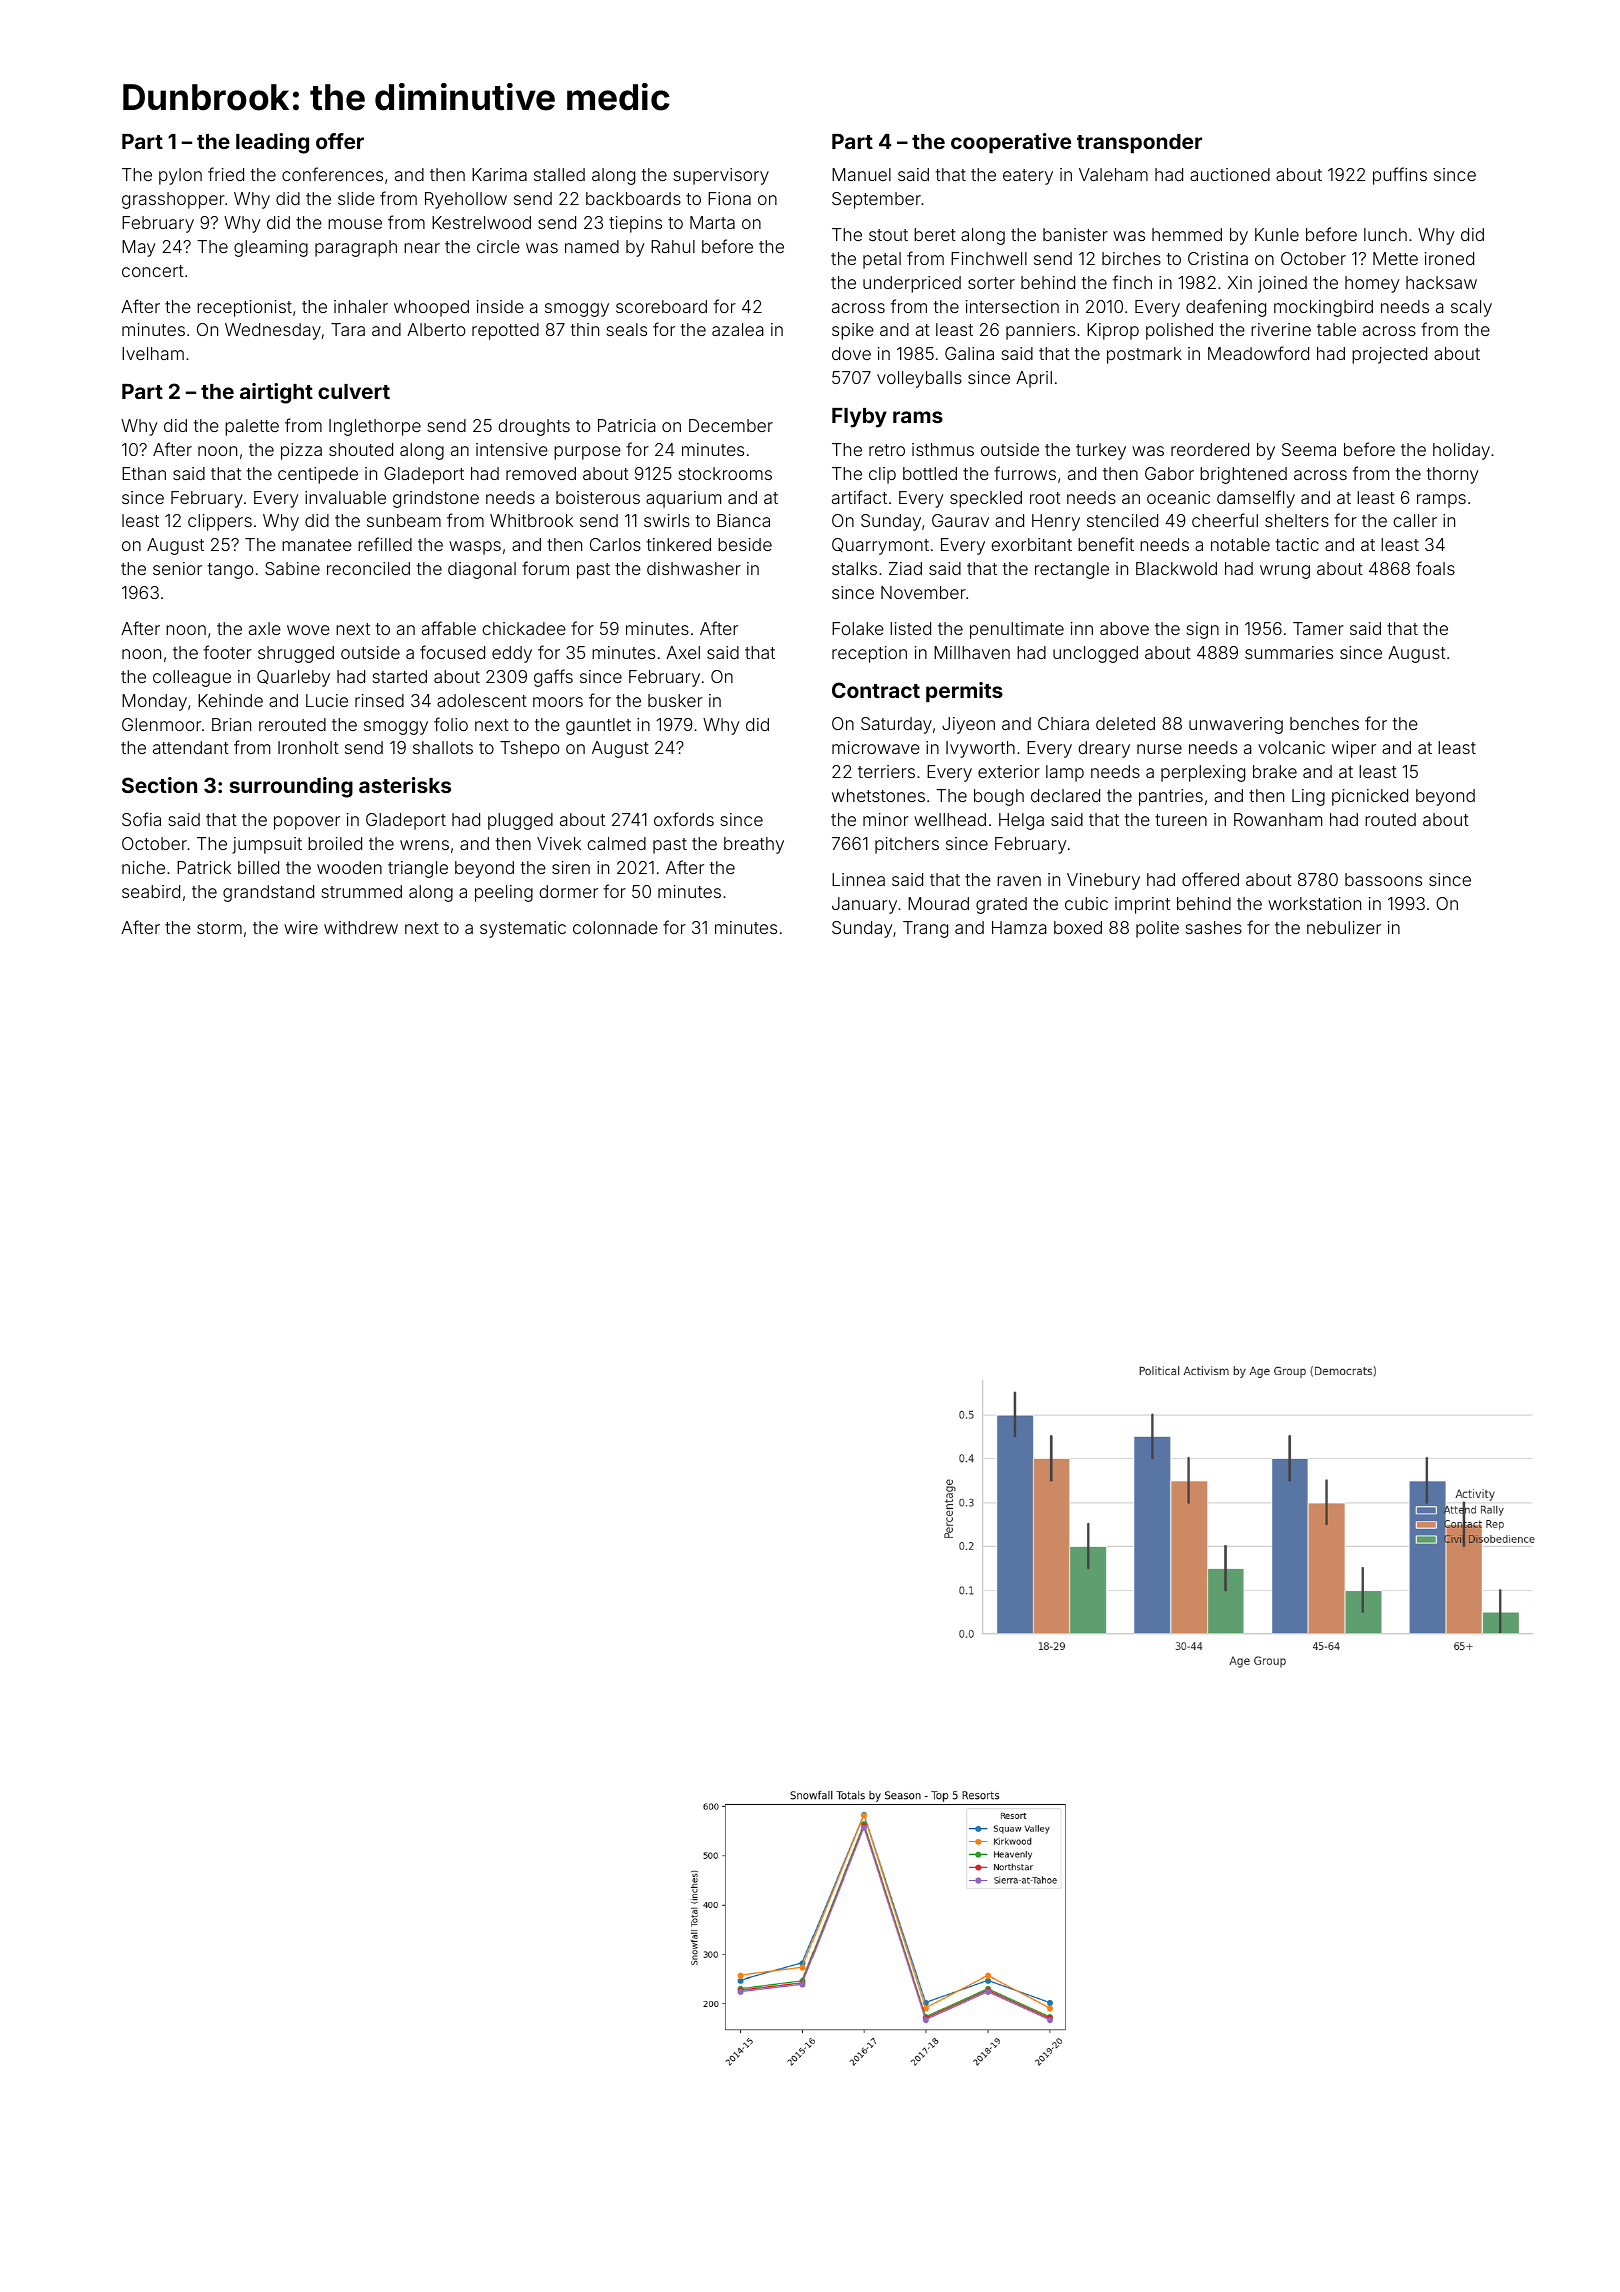 This image has height=2292, width=1620. Describe the element at coordinates (204, 867) in the image. I see `Patrick` at that location.
